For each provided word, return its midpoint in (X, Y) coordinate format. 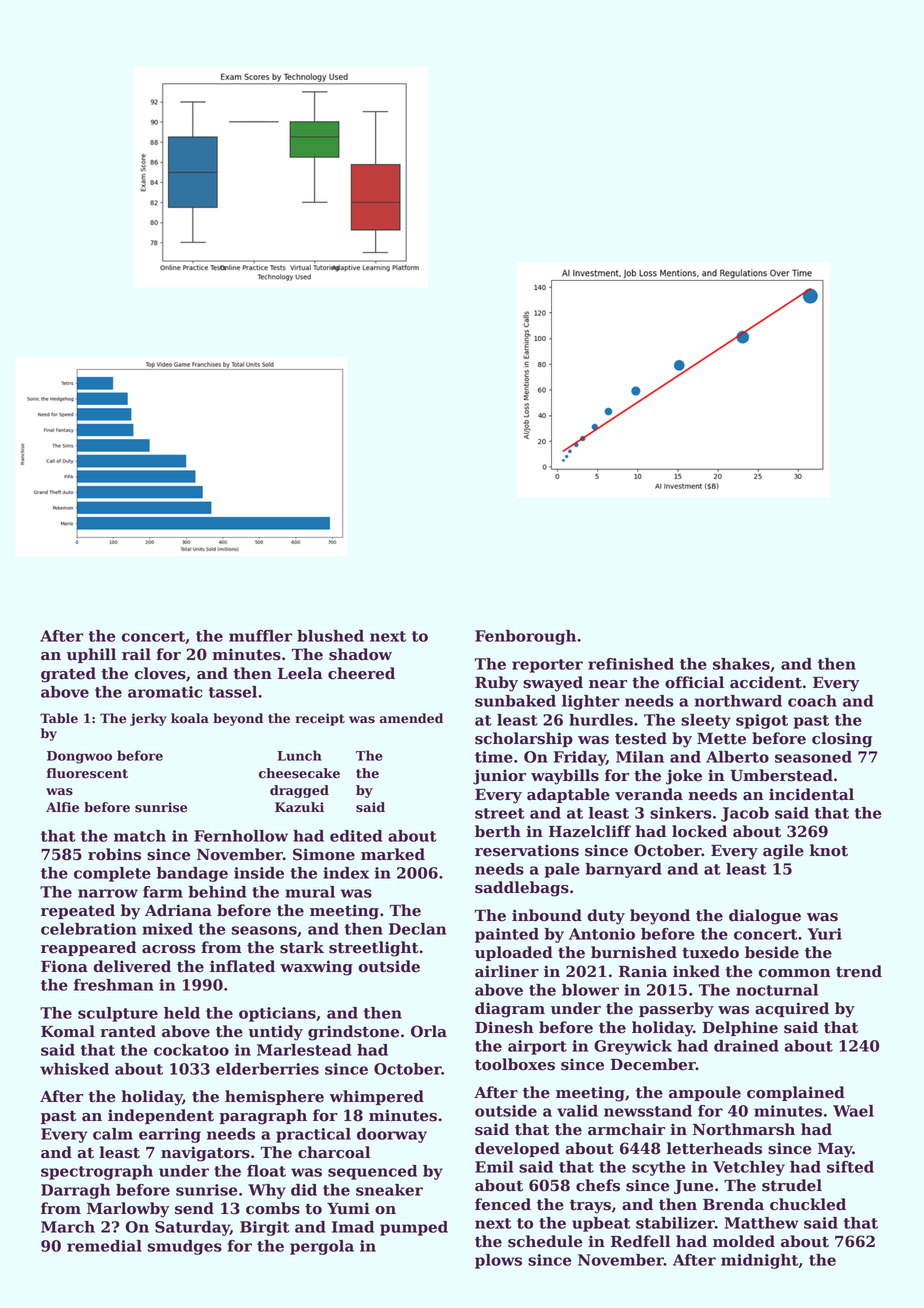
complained (796, 1093)
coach (812, 701)
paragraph (263, 1117)
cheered (361, 673)
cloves (160, 673)
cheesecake (299, 773)
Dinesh (504, 1027)
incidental (811, 794)
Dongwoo (79, 757)
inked (696, 971)
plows (498, 1261)
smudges (185, 1247)
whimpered (376, 1097)
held (182, 1013)
